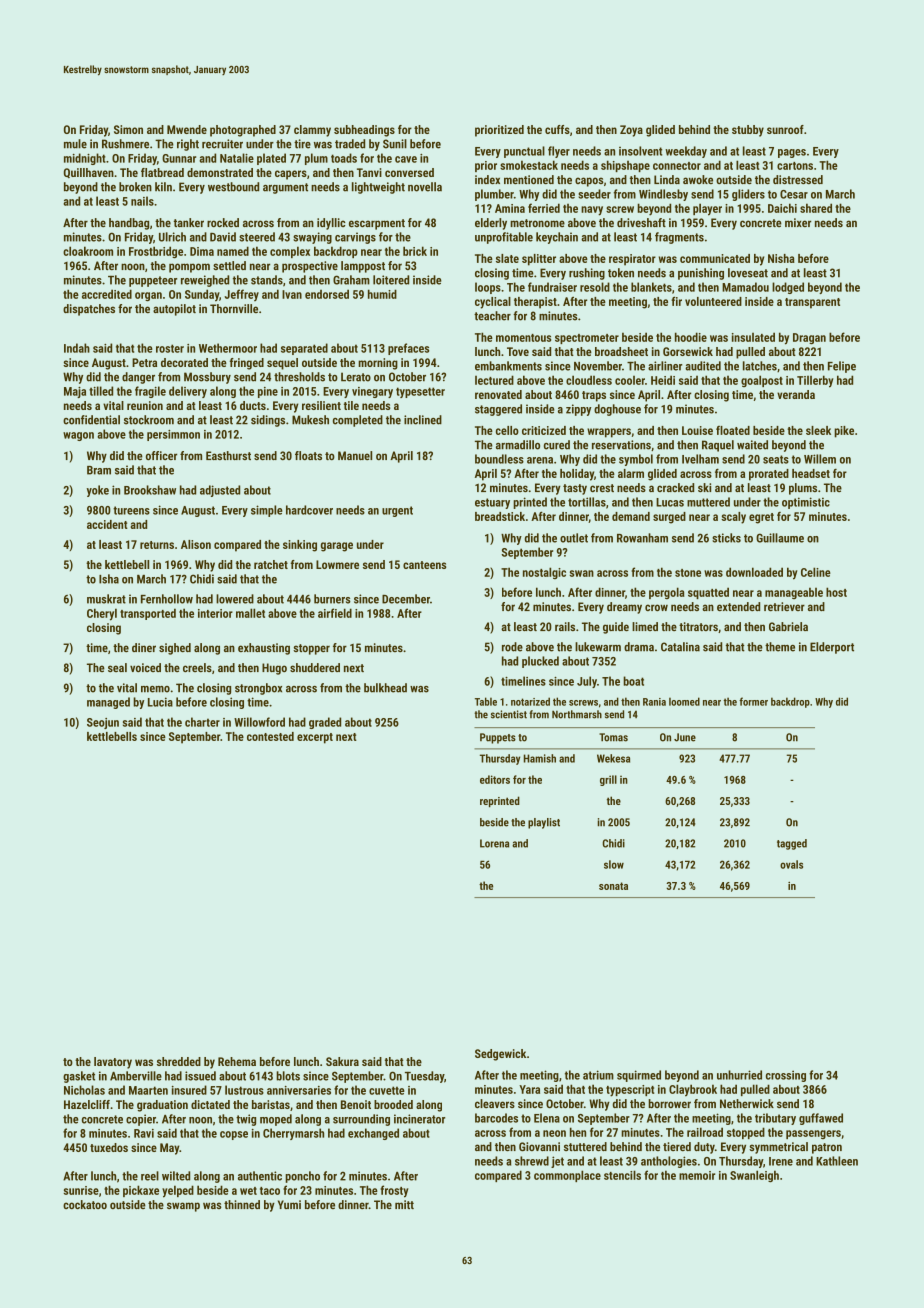  What do you see at coordinates (785, 129) in the screenshot?
I see `sunroof` at bounding box center [785, 129].
